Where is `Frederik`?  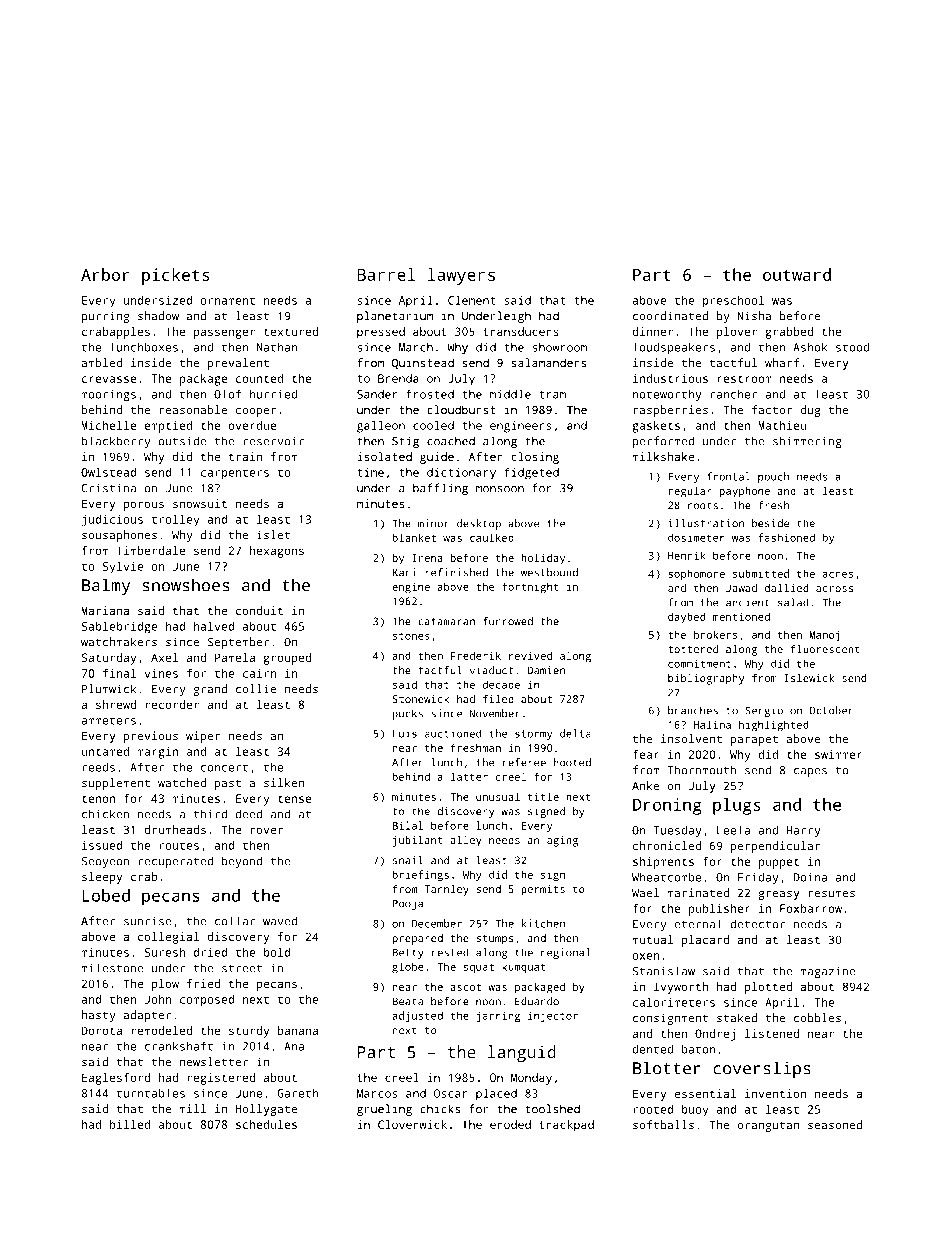
Frederik is located at coordinates (476, 655).
